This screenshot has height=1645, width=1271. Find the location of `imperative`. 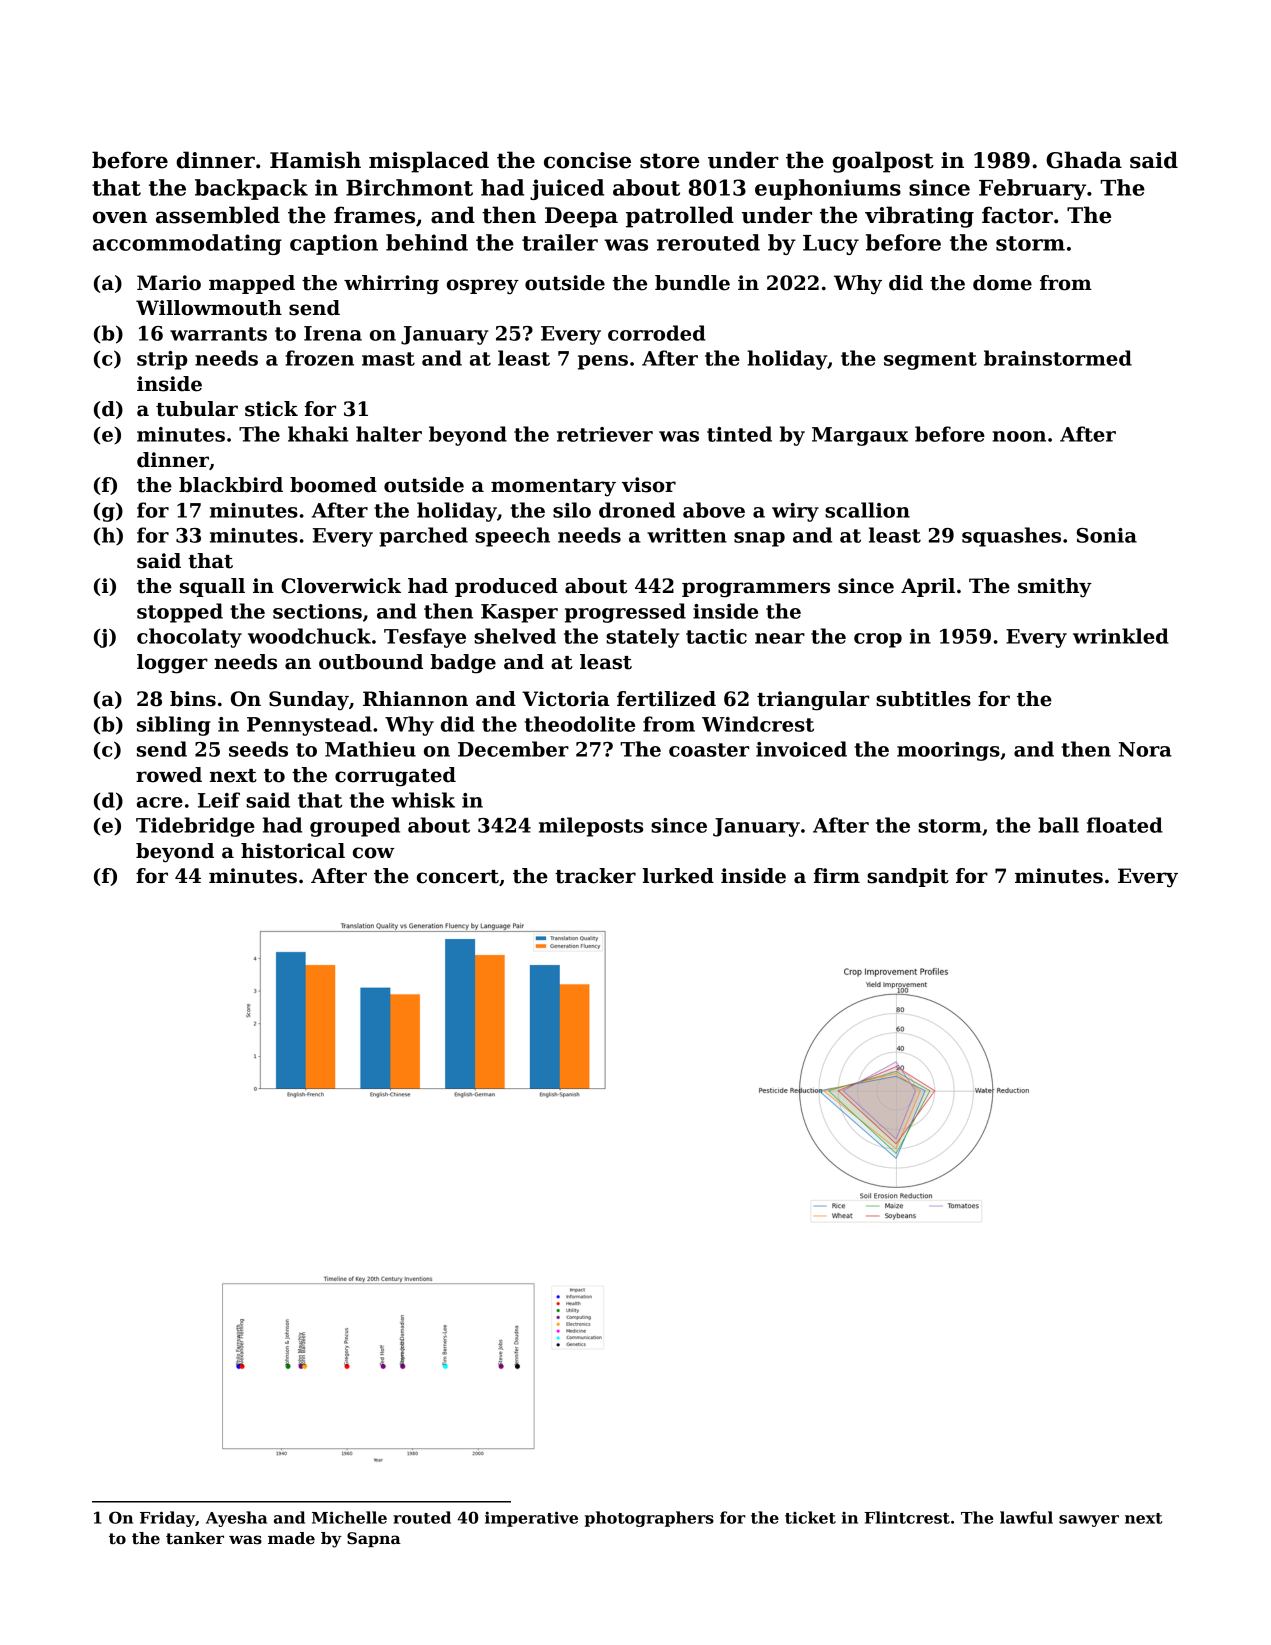

imperative is located at coordinates (531, 1519).
